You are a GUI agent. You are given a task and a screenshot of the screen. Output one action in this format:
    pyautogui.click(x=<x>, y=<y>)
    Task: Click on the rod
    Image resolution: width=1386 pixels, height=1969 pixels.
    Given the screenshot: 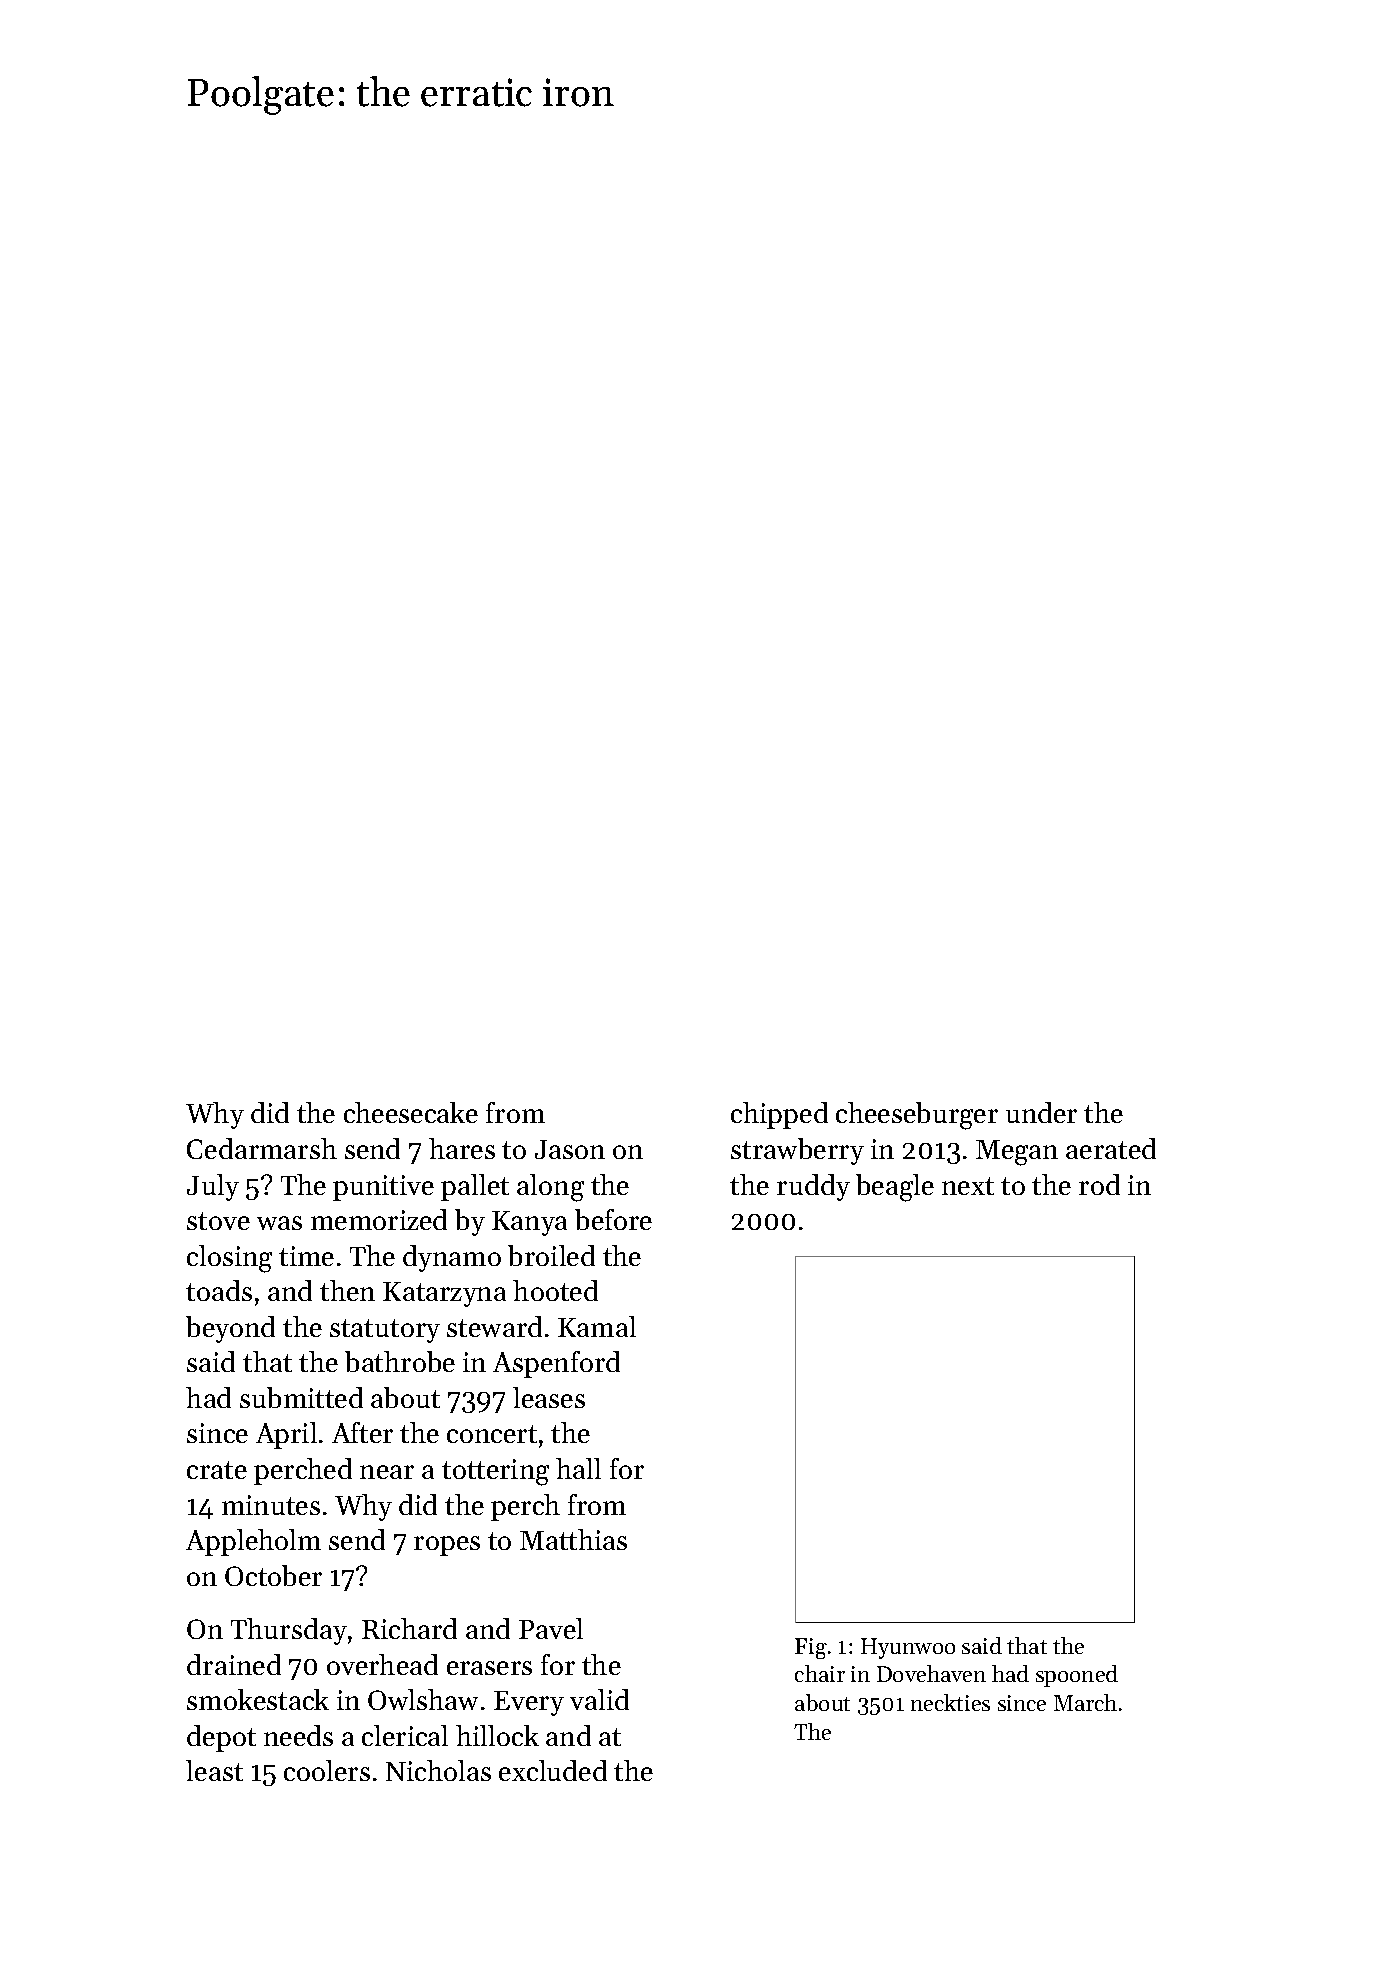 What is the action you would take?
    pyautogui.click(x=1099, y=1184)
